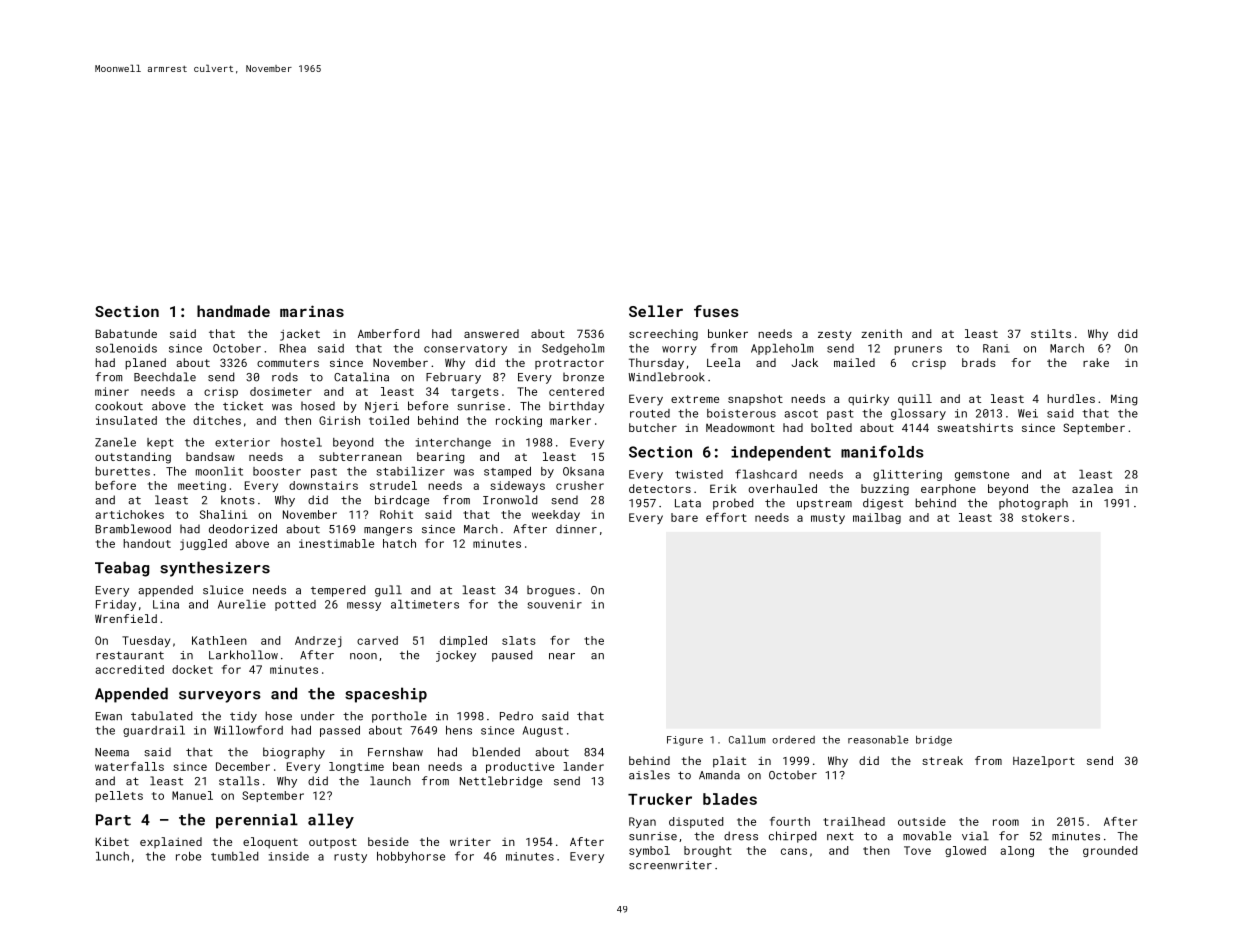 The image size is (1233, 952). What do you see at coordinates (112, 856) in the document?
I see `lunch` at bounding box center [112, 856].
